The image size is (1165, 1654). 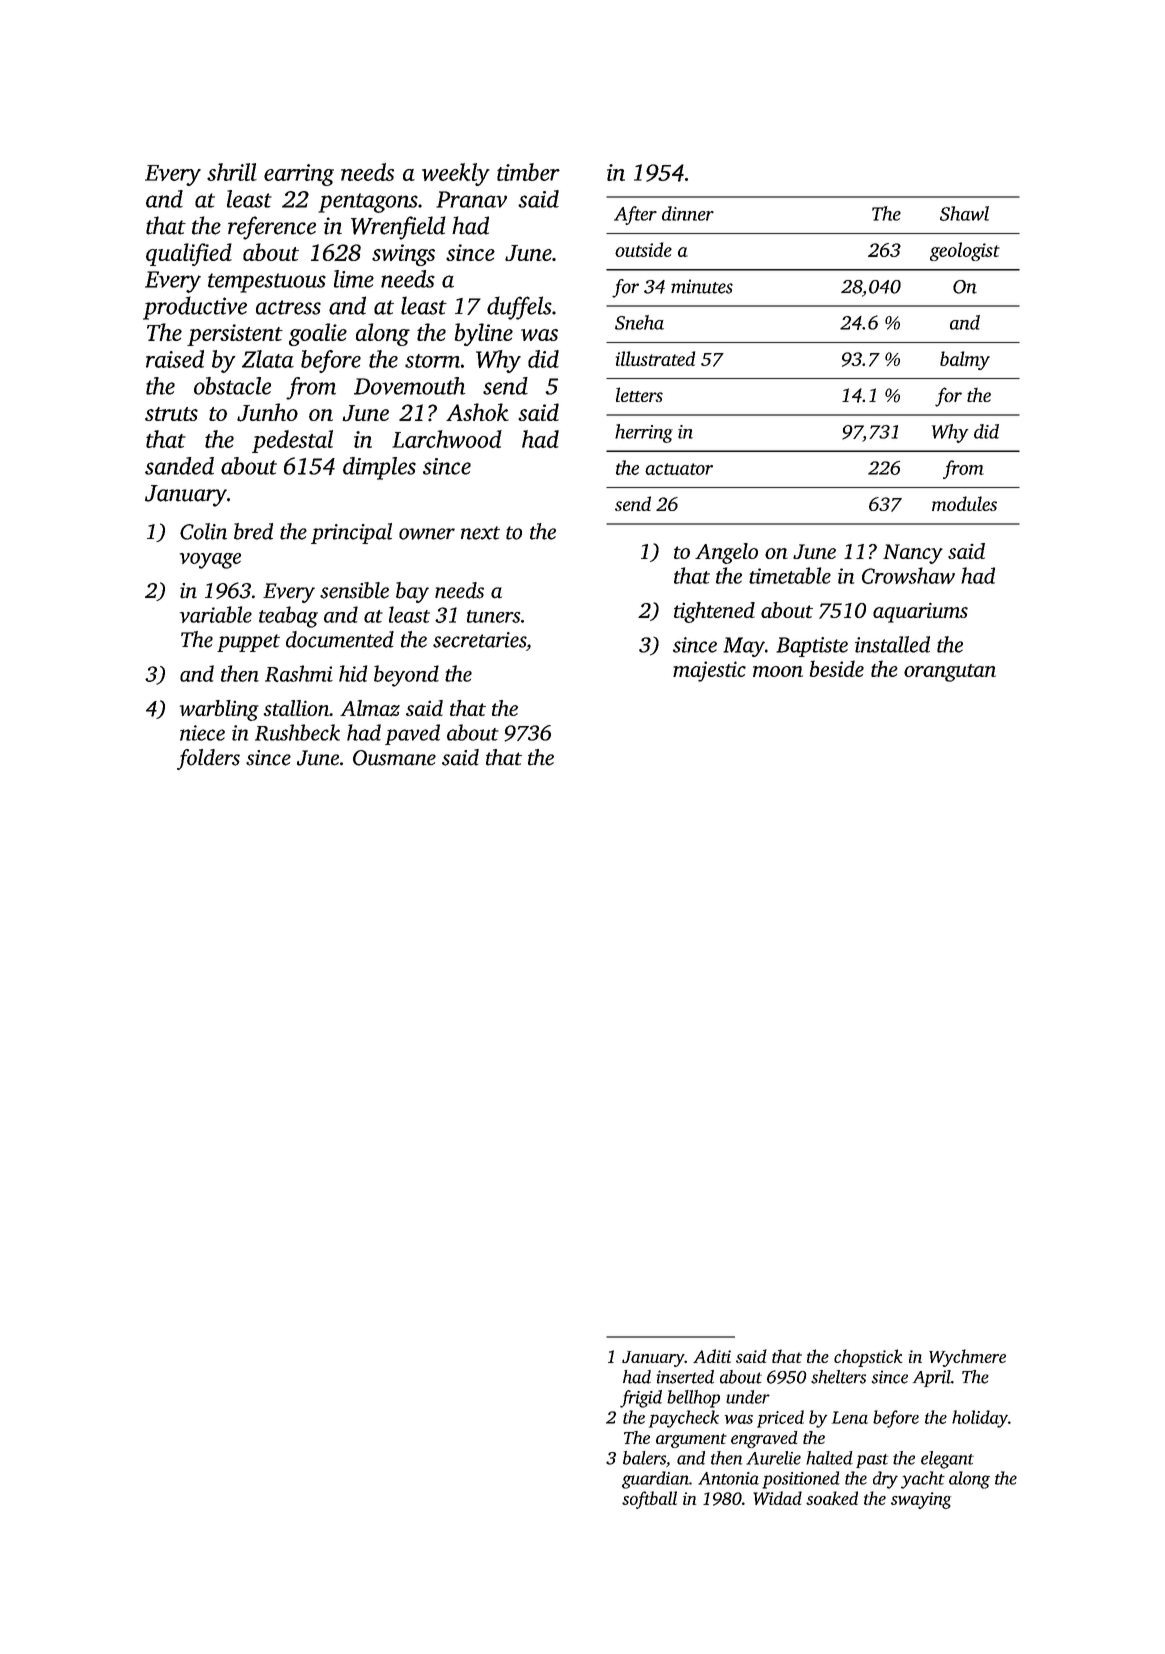 I want to click on balers, so click(x=644, y=1458).
